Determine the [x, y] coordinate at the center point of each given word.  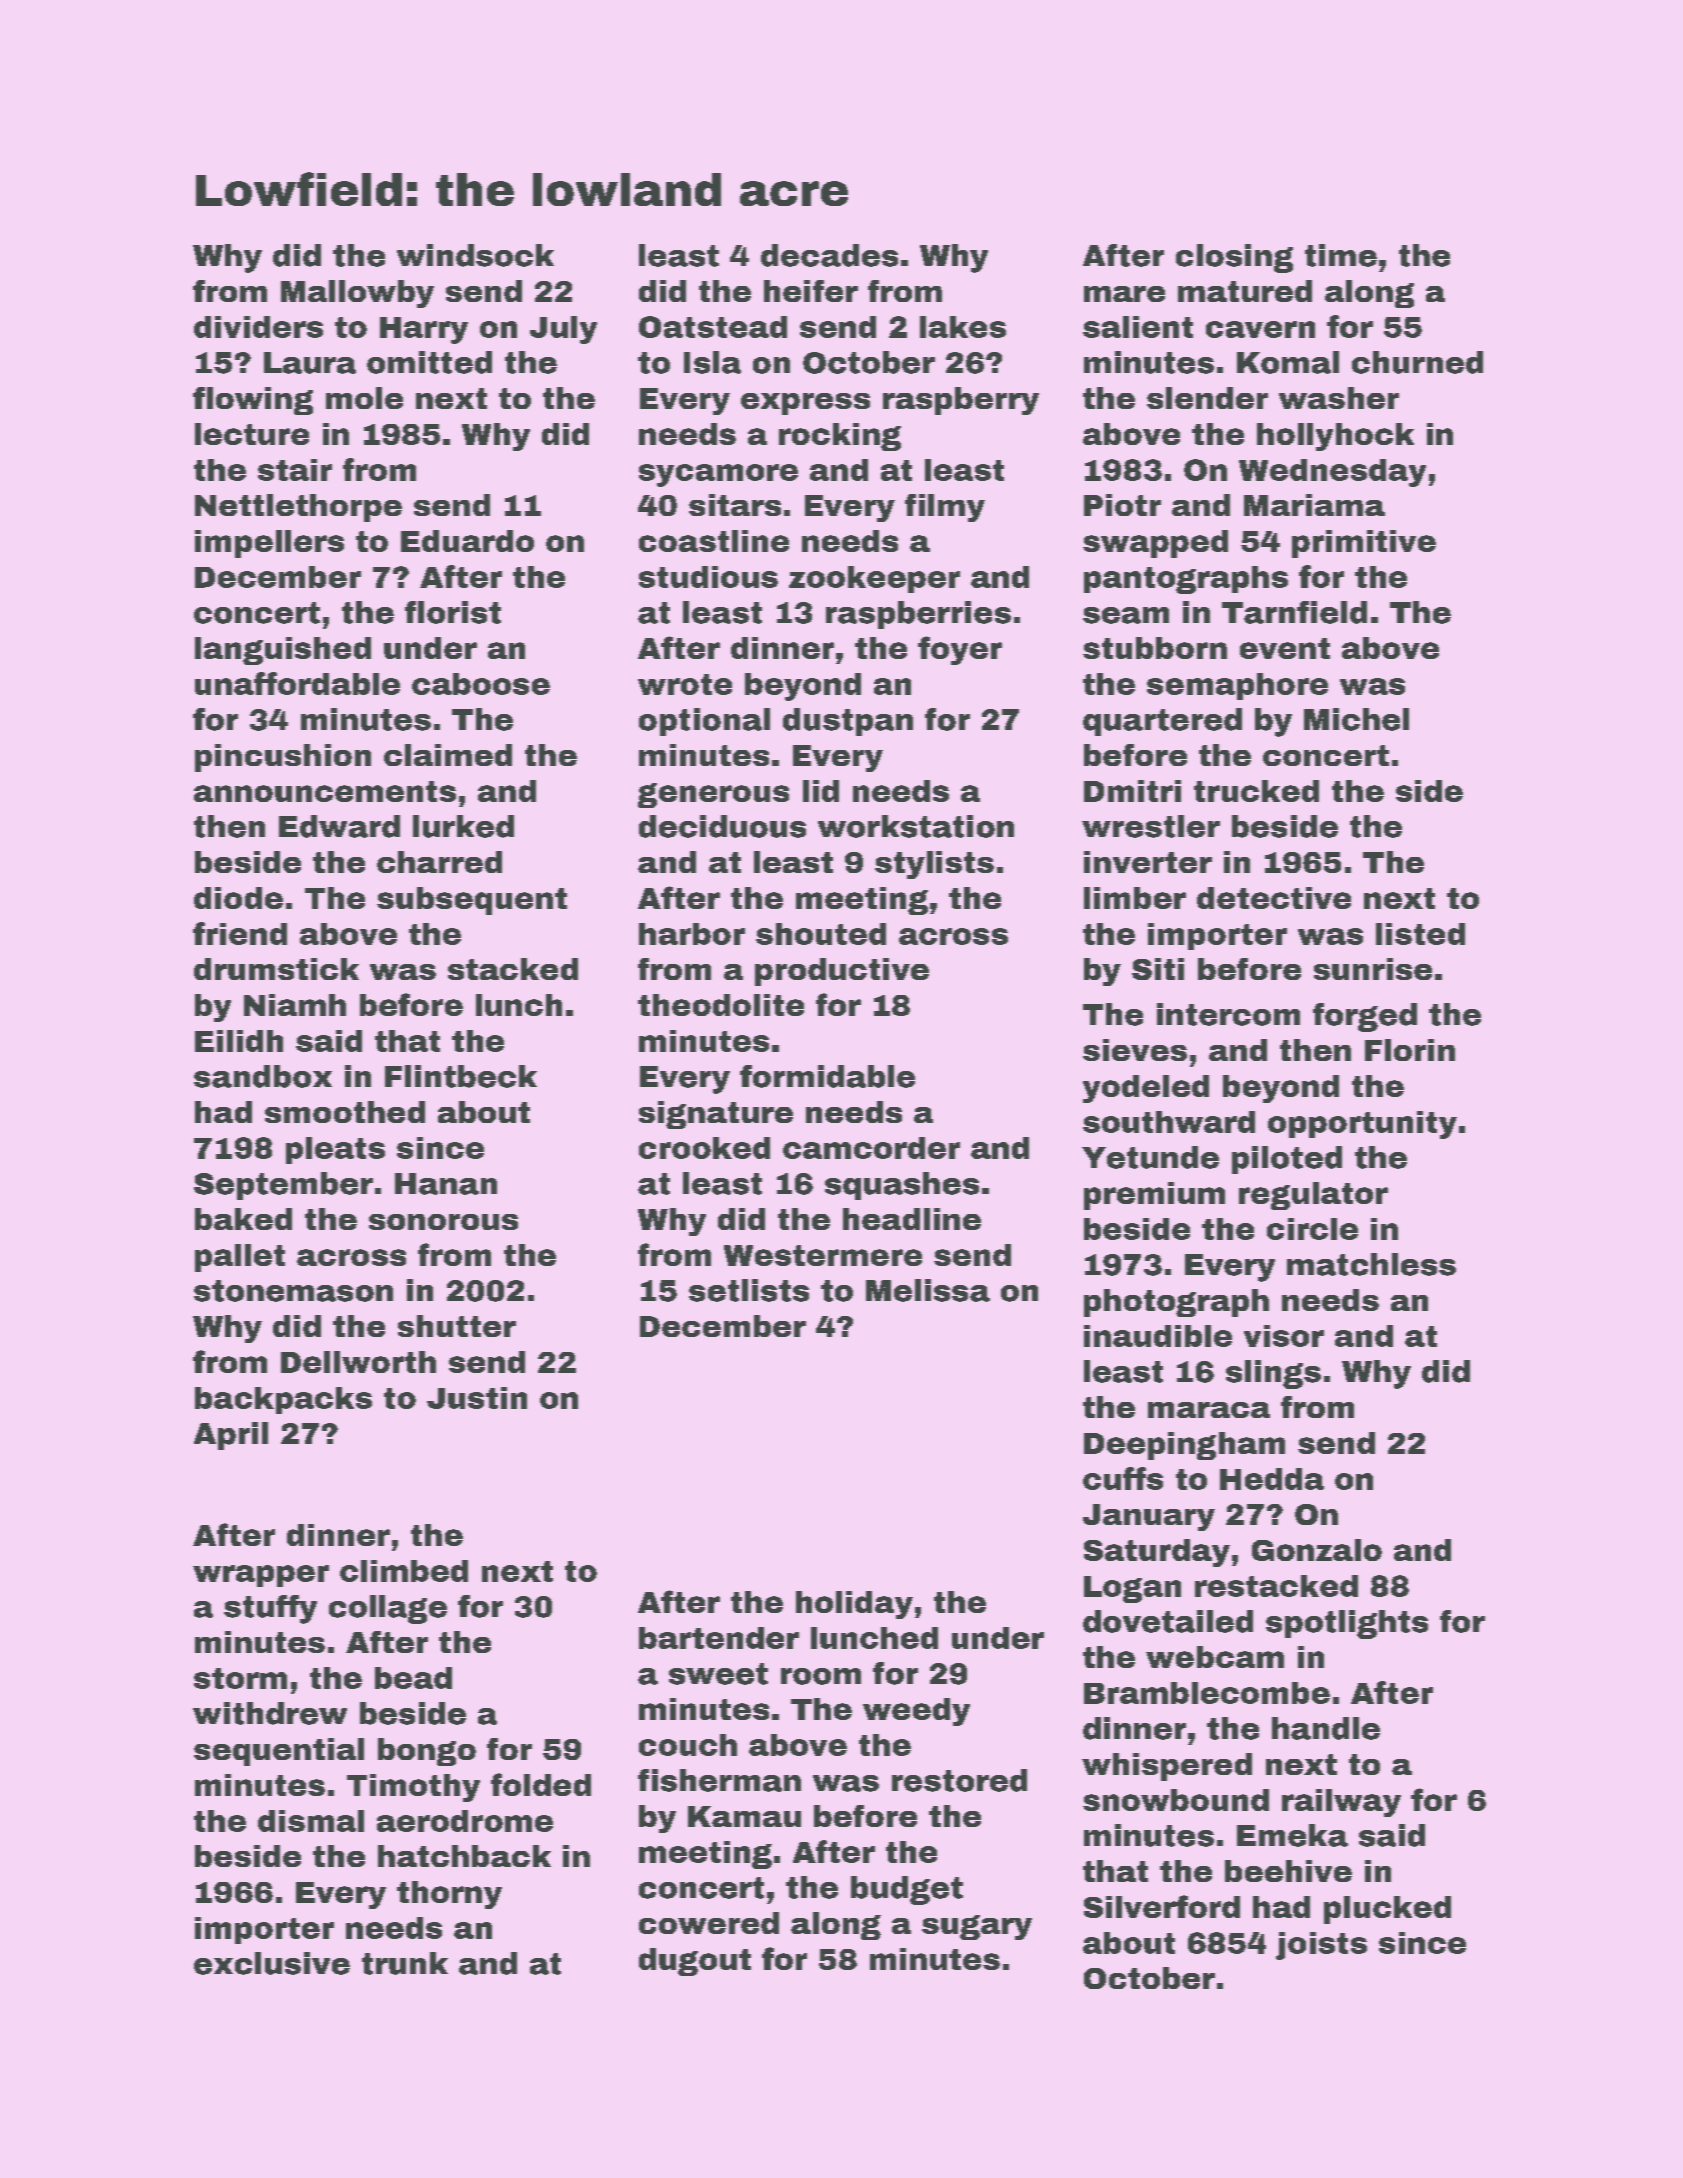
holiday [854, 1605]
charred [439, 862]
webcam [1215, 1657]
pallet [240, 1258]
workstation [916, 826]
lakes [963, 327]
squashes [902, 1186]
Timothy [413, 1788]
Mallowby [357, 294]
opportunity [1362, 1125]
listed [1420, 934]
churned [1417, 362]
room [821, 1676]
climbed [404, 1571]
